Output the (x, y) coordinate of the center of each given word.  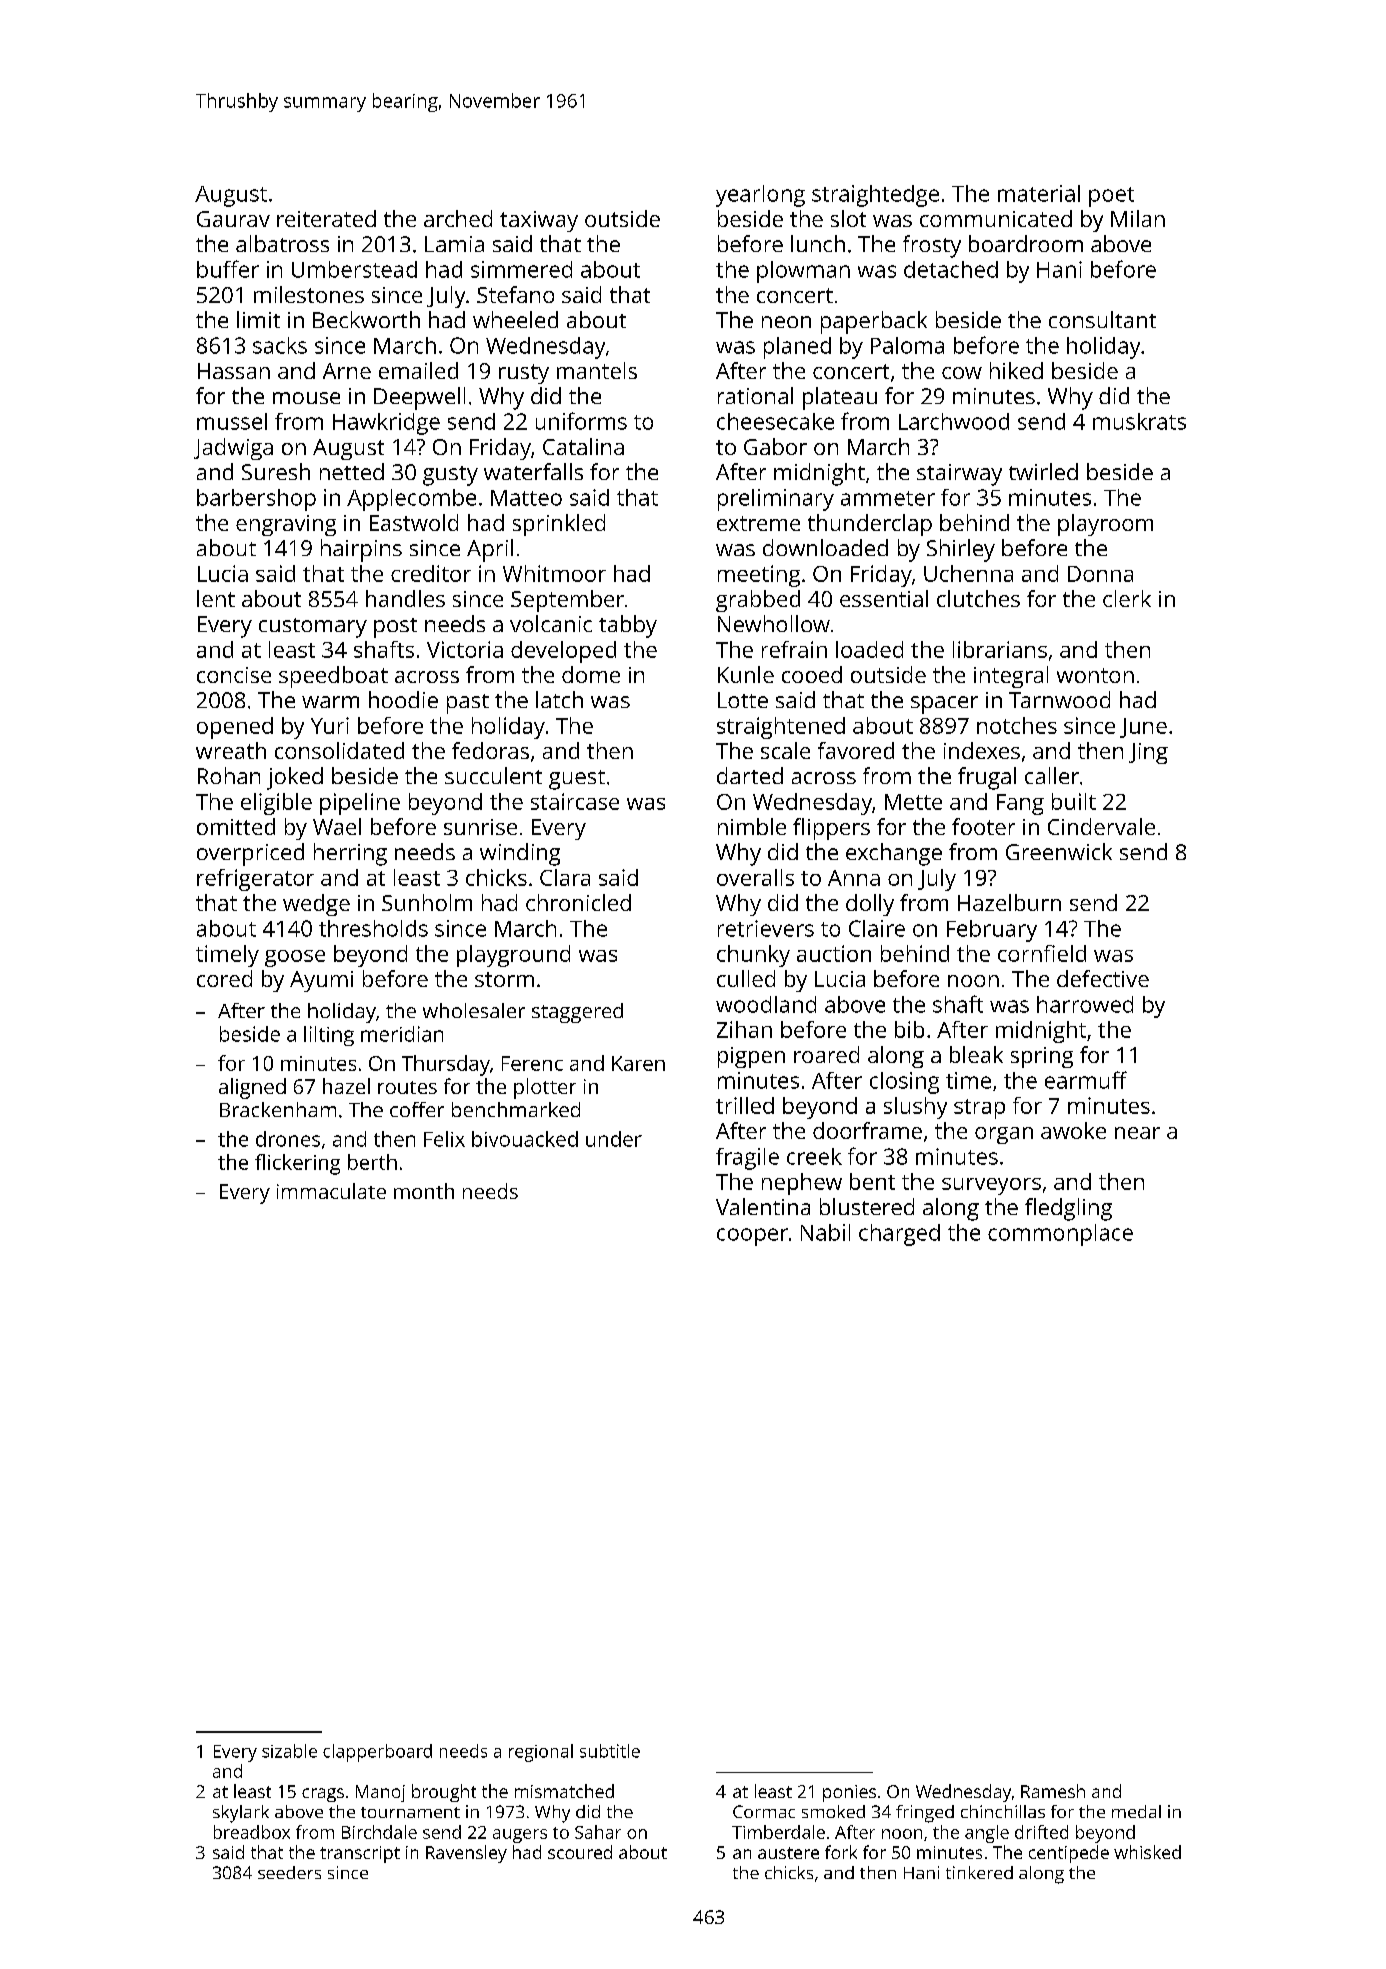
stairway (959, 475)
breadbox (252, 1832)
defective (1103, 978)
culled (746, 978)
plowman (803, 272)
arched (458, 218)
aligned (252, 1088)
